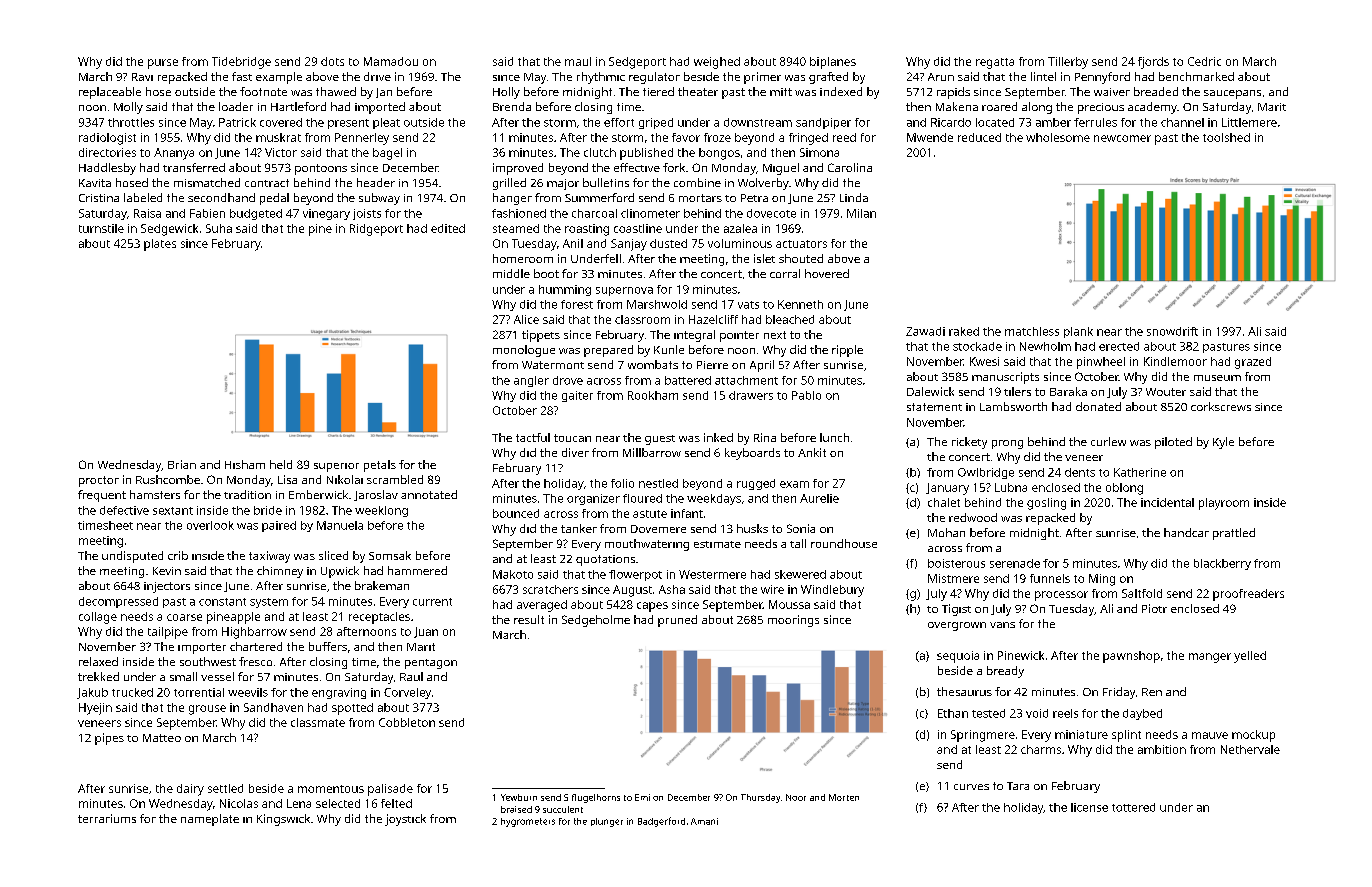 The height and width of the document is (887, 1372). What do you see at coordinates (775, 335) in the document?
I see `next` at bounding box center [775, 335].
